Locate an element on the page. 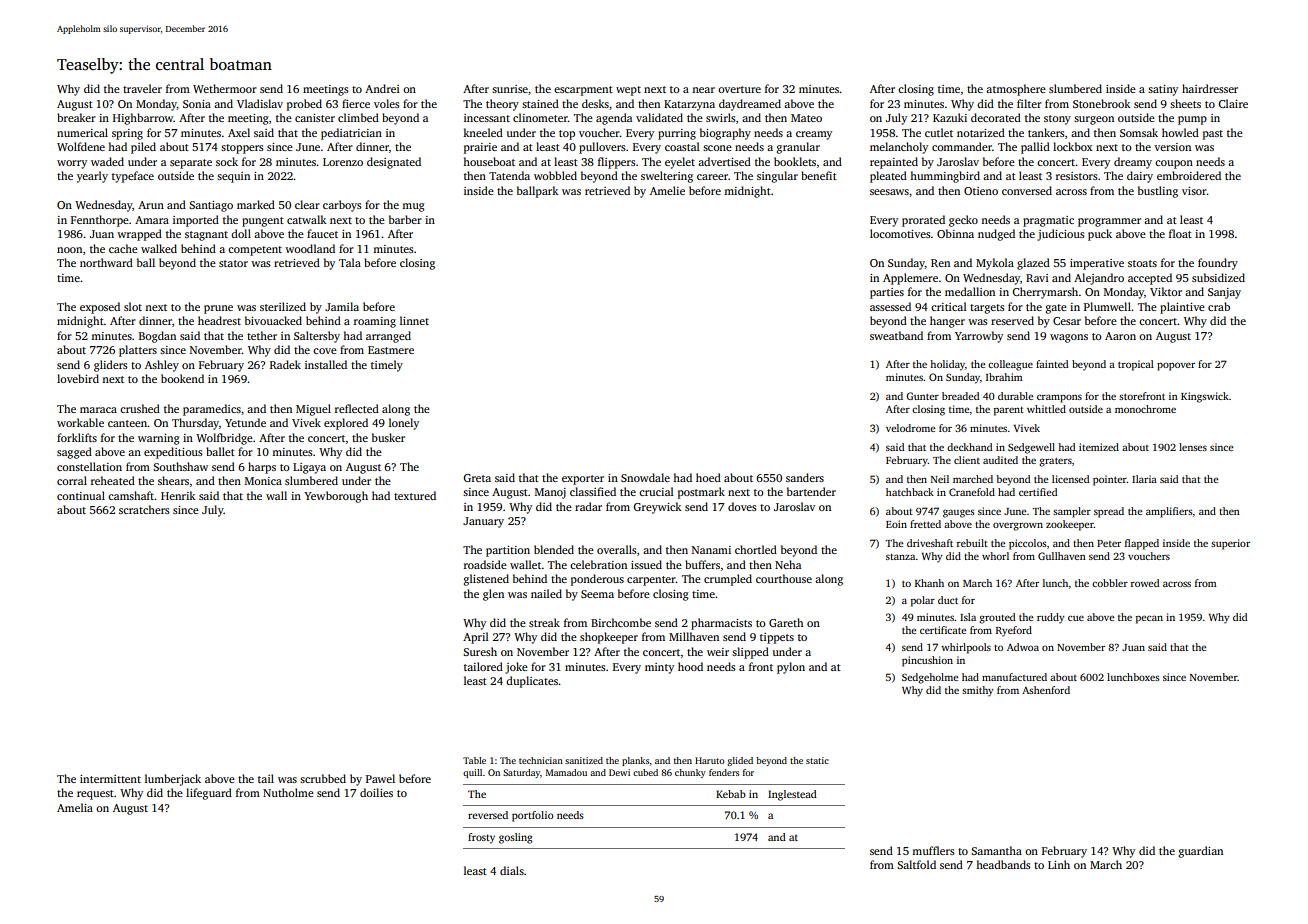  tropical is located at coordinates (1136, 365).
